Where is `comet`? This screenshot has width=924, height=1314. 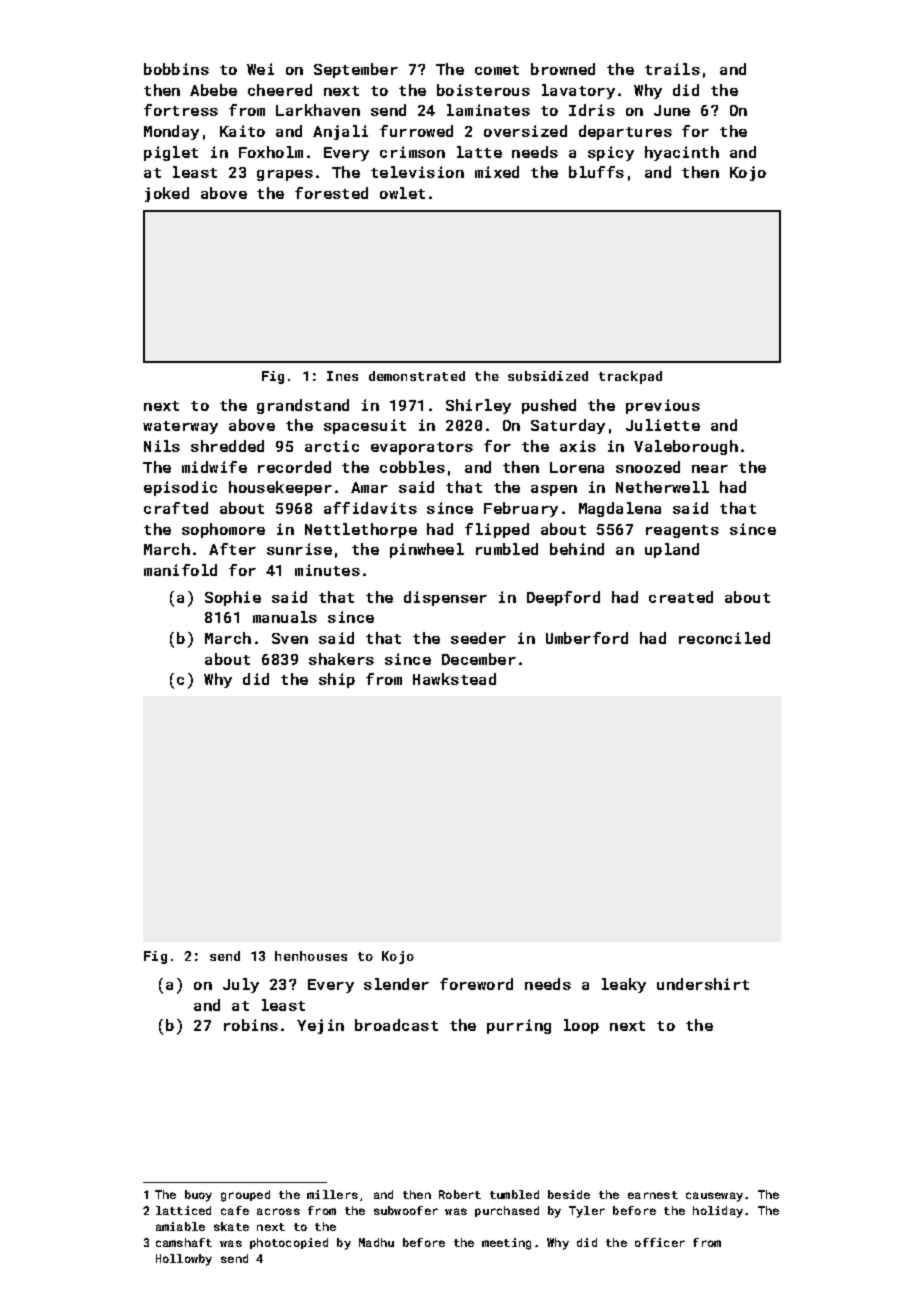 comet is located at coordinates (497, 70).
